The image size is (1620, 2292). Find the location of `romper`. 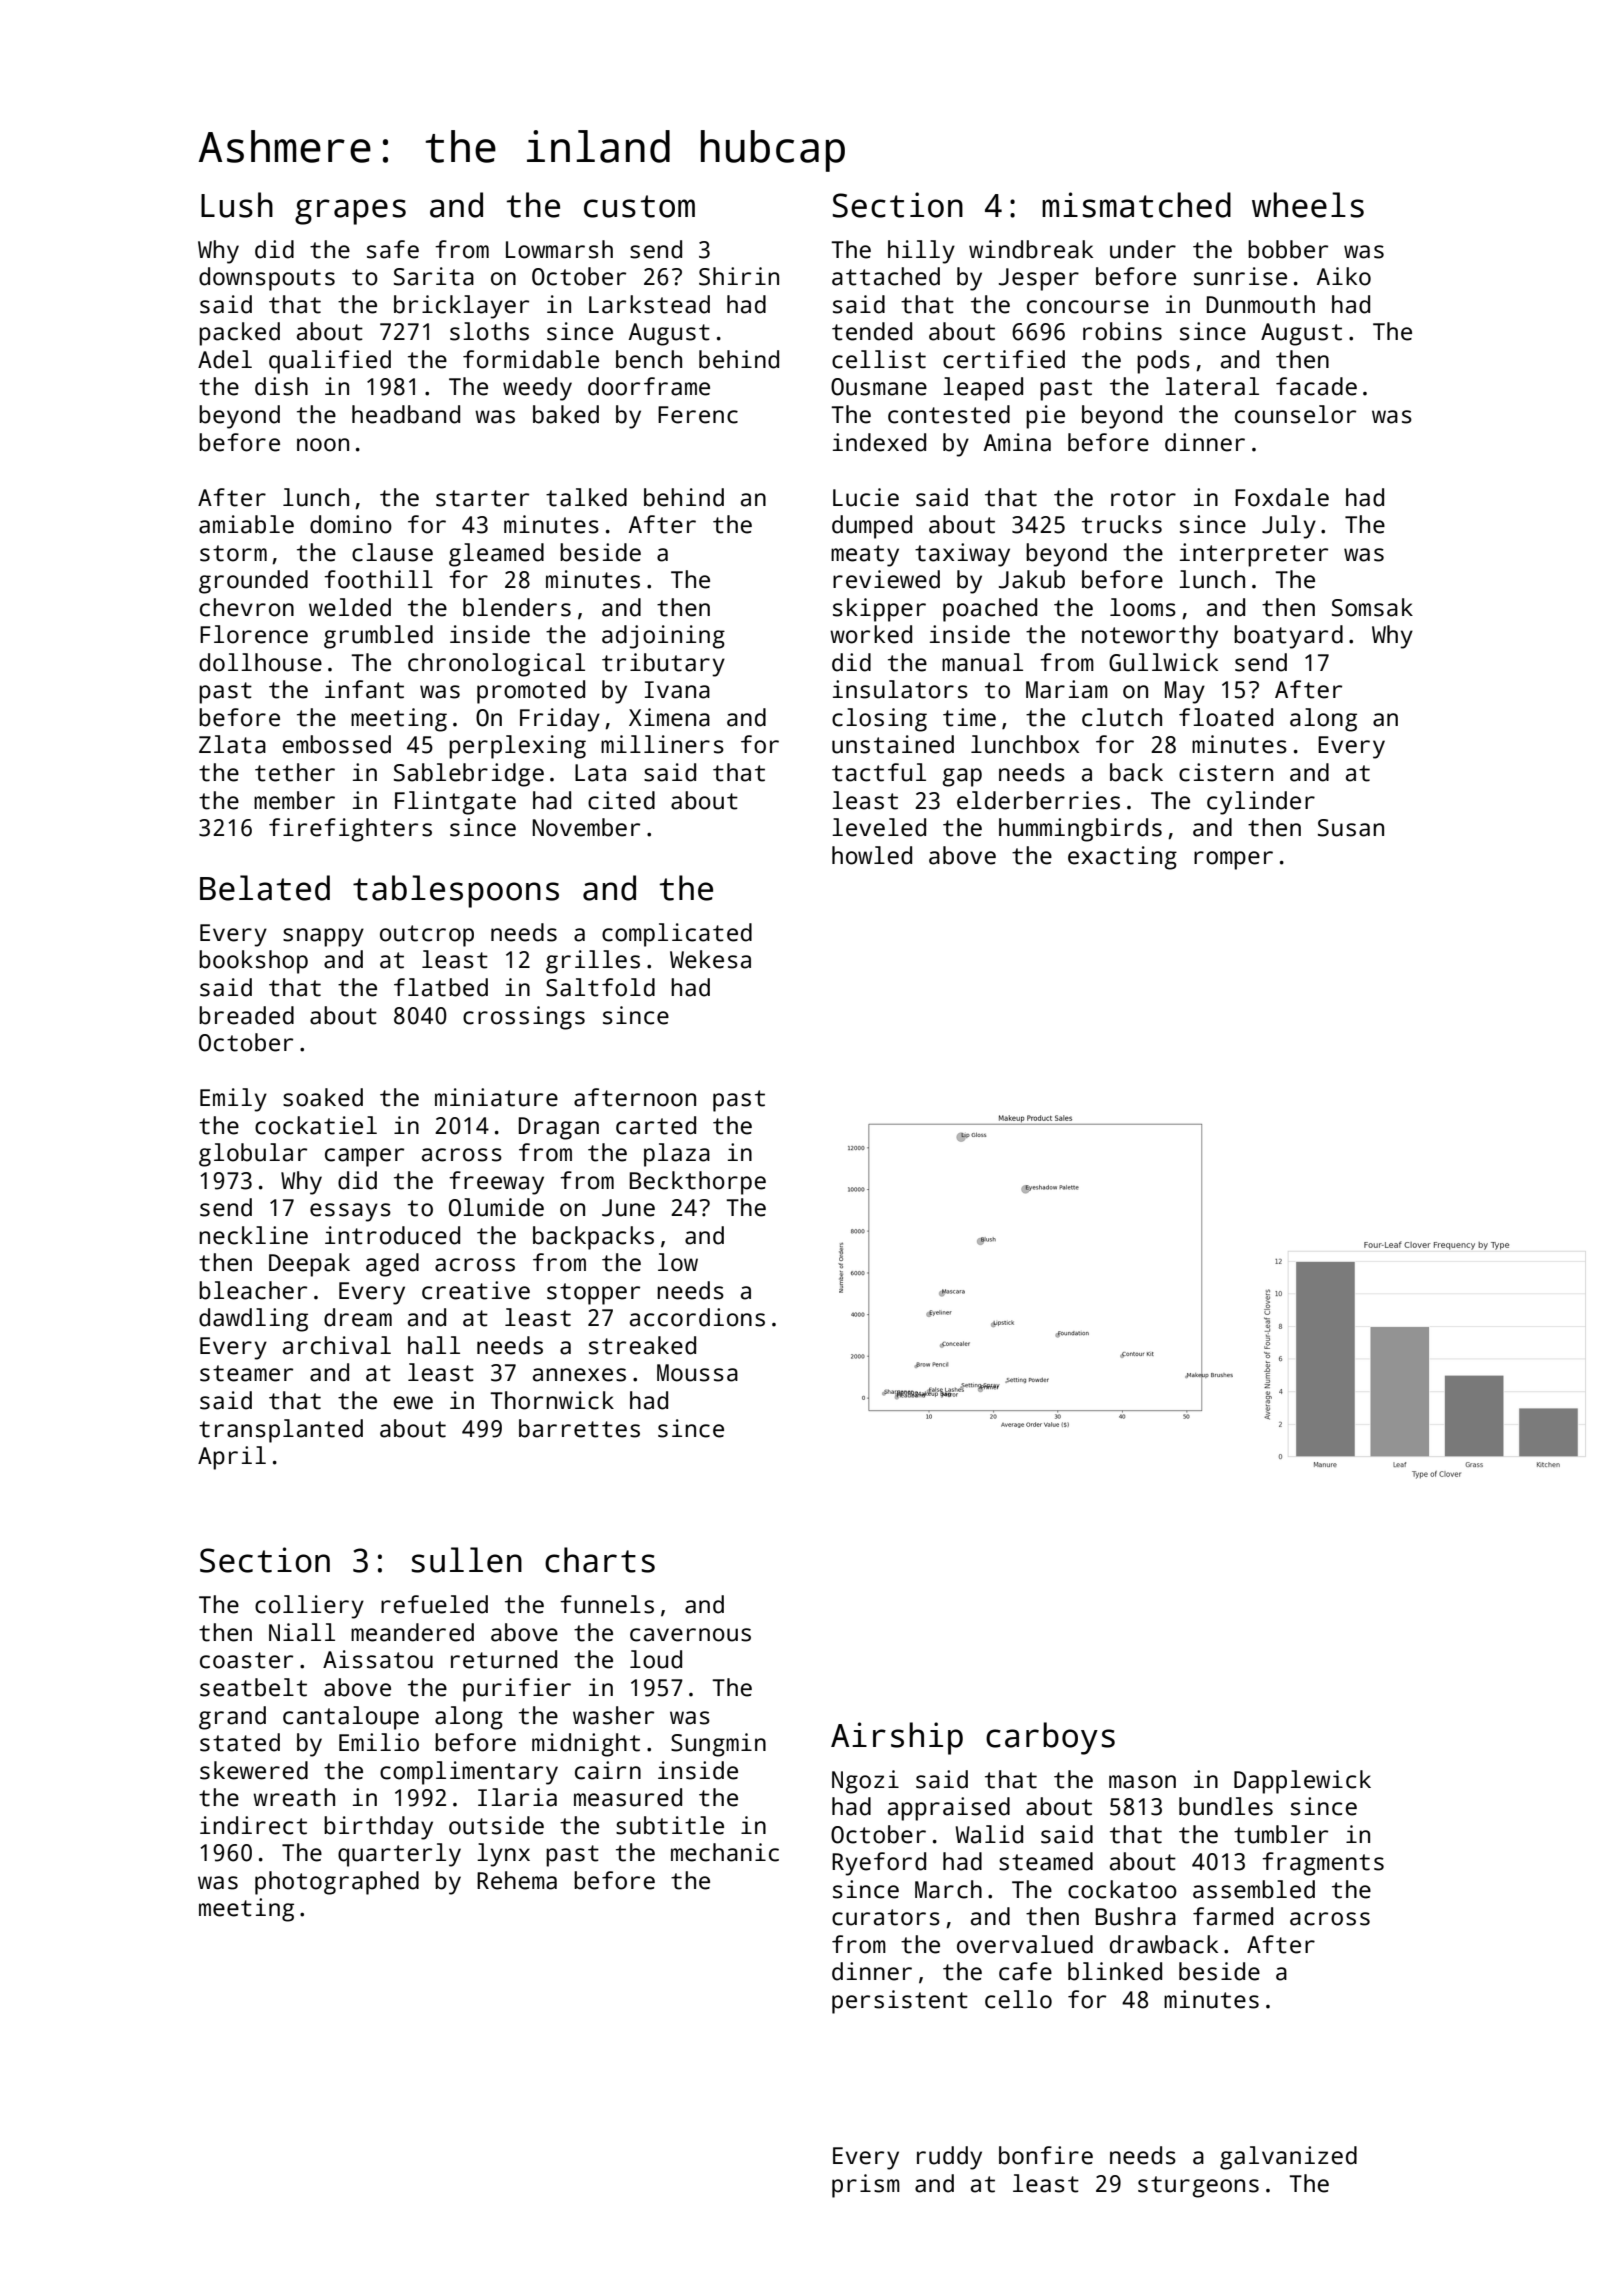

romper is located at coordinates (1233, 860).
